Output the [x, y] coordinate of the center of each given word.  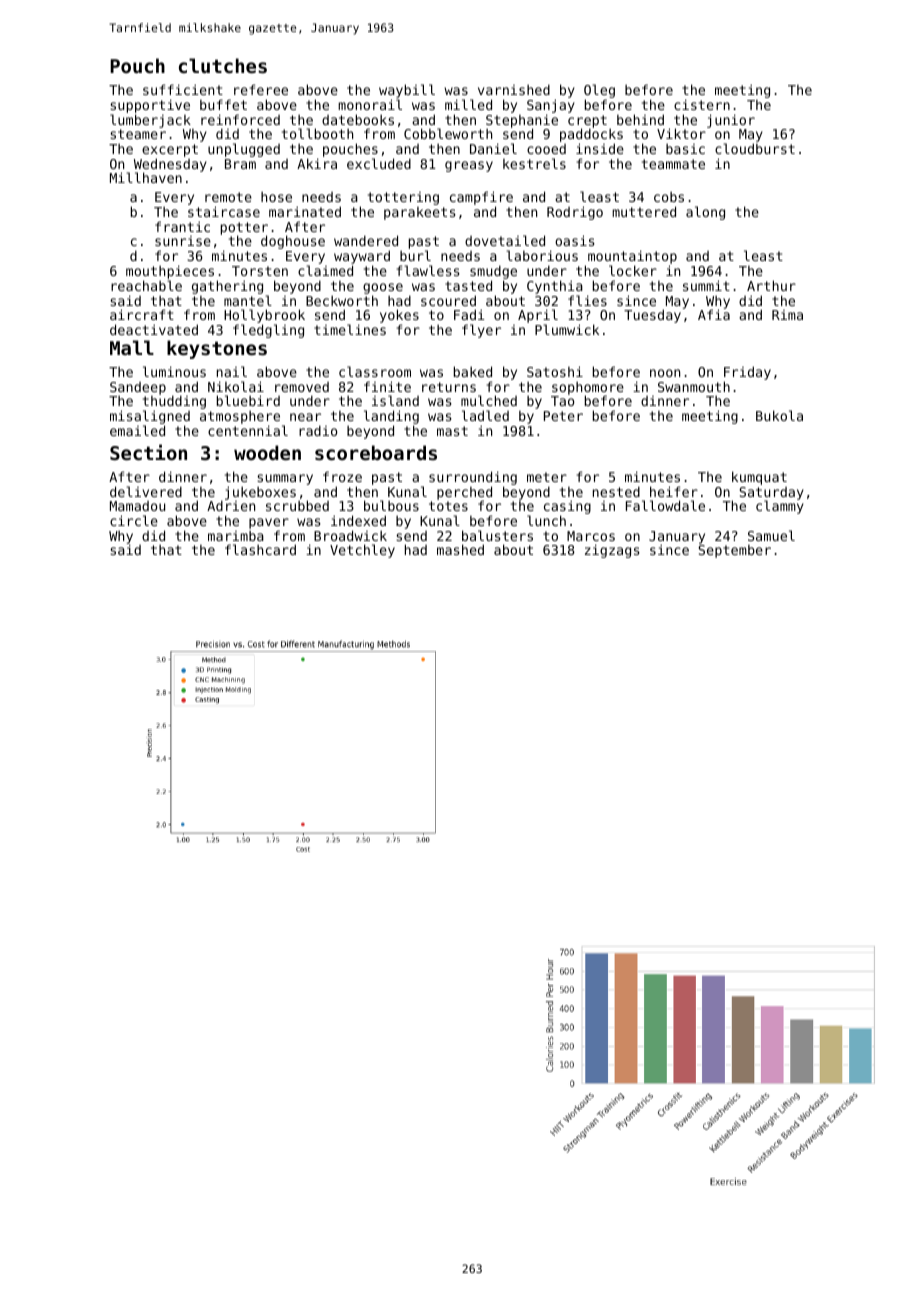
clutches [223, 65]
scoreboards [376, 453]
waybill [407, 91]
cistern [702, 104]
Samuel [771, 535]
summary [285, 479]
